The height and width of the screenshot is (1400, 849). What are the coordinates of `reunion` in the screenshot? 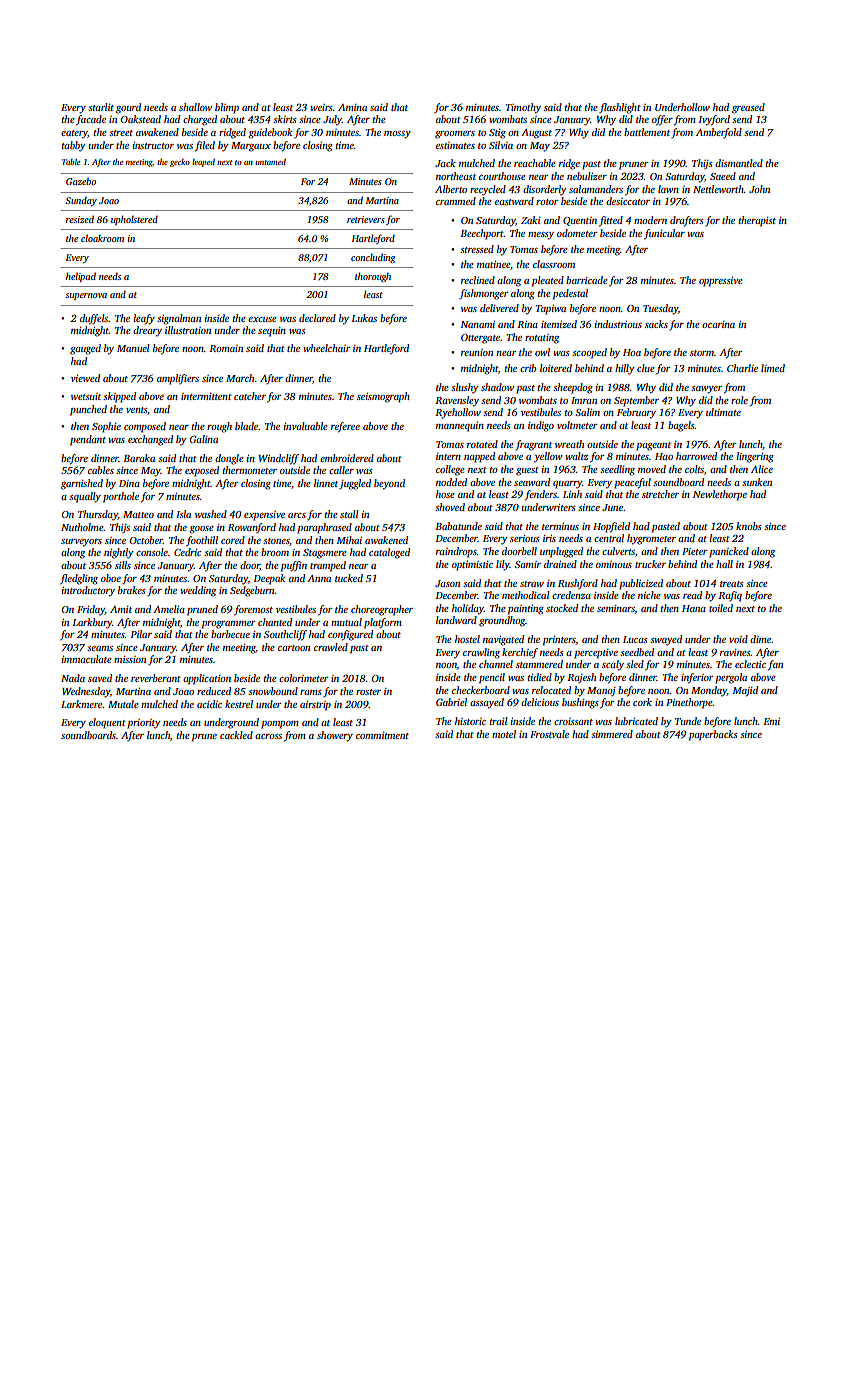 It's located at (477, 352).
